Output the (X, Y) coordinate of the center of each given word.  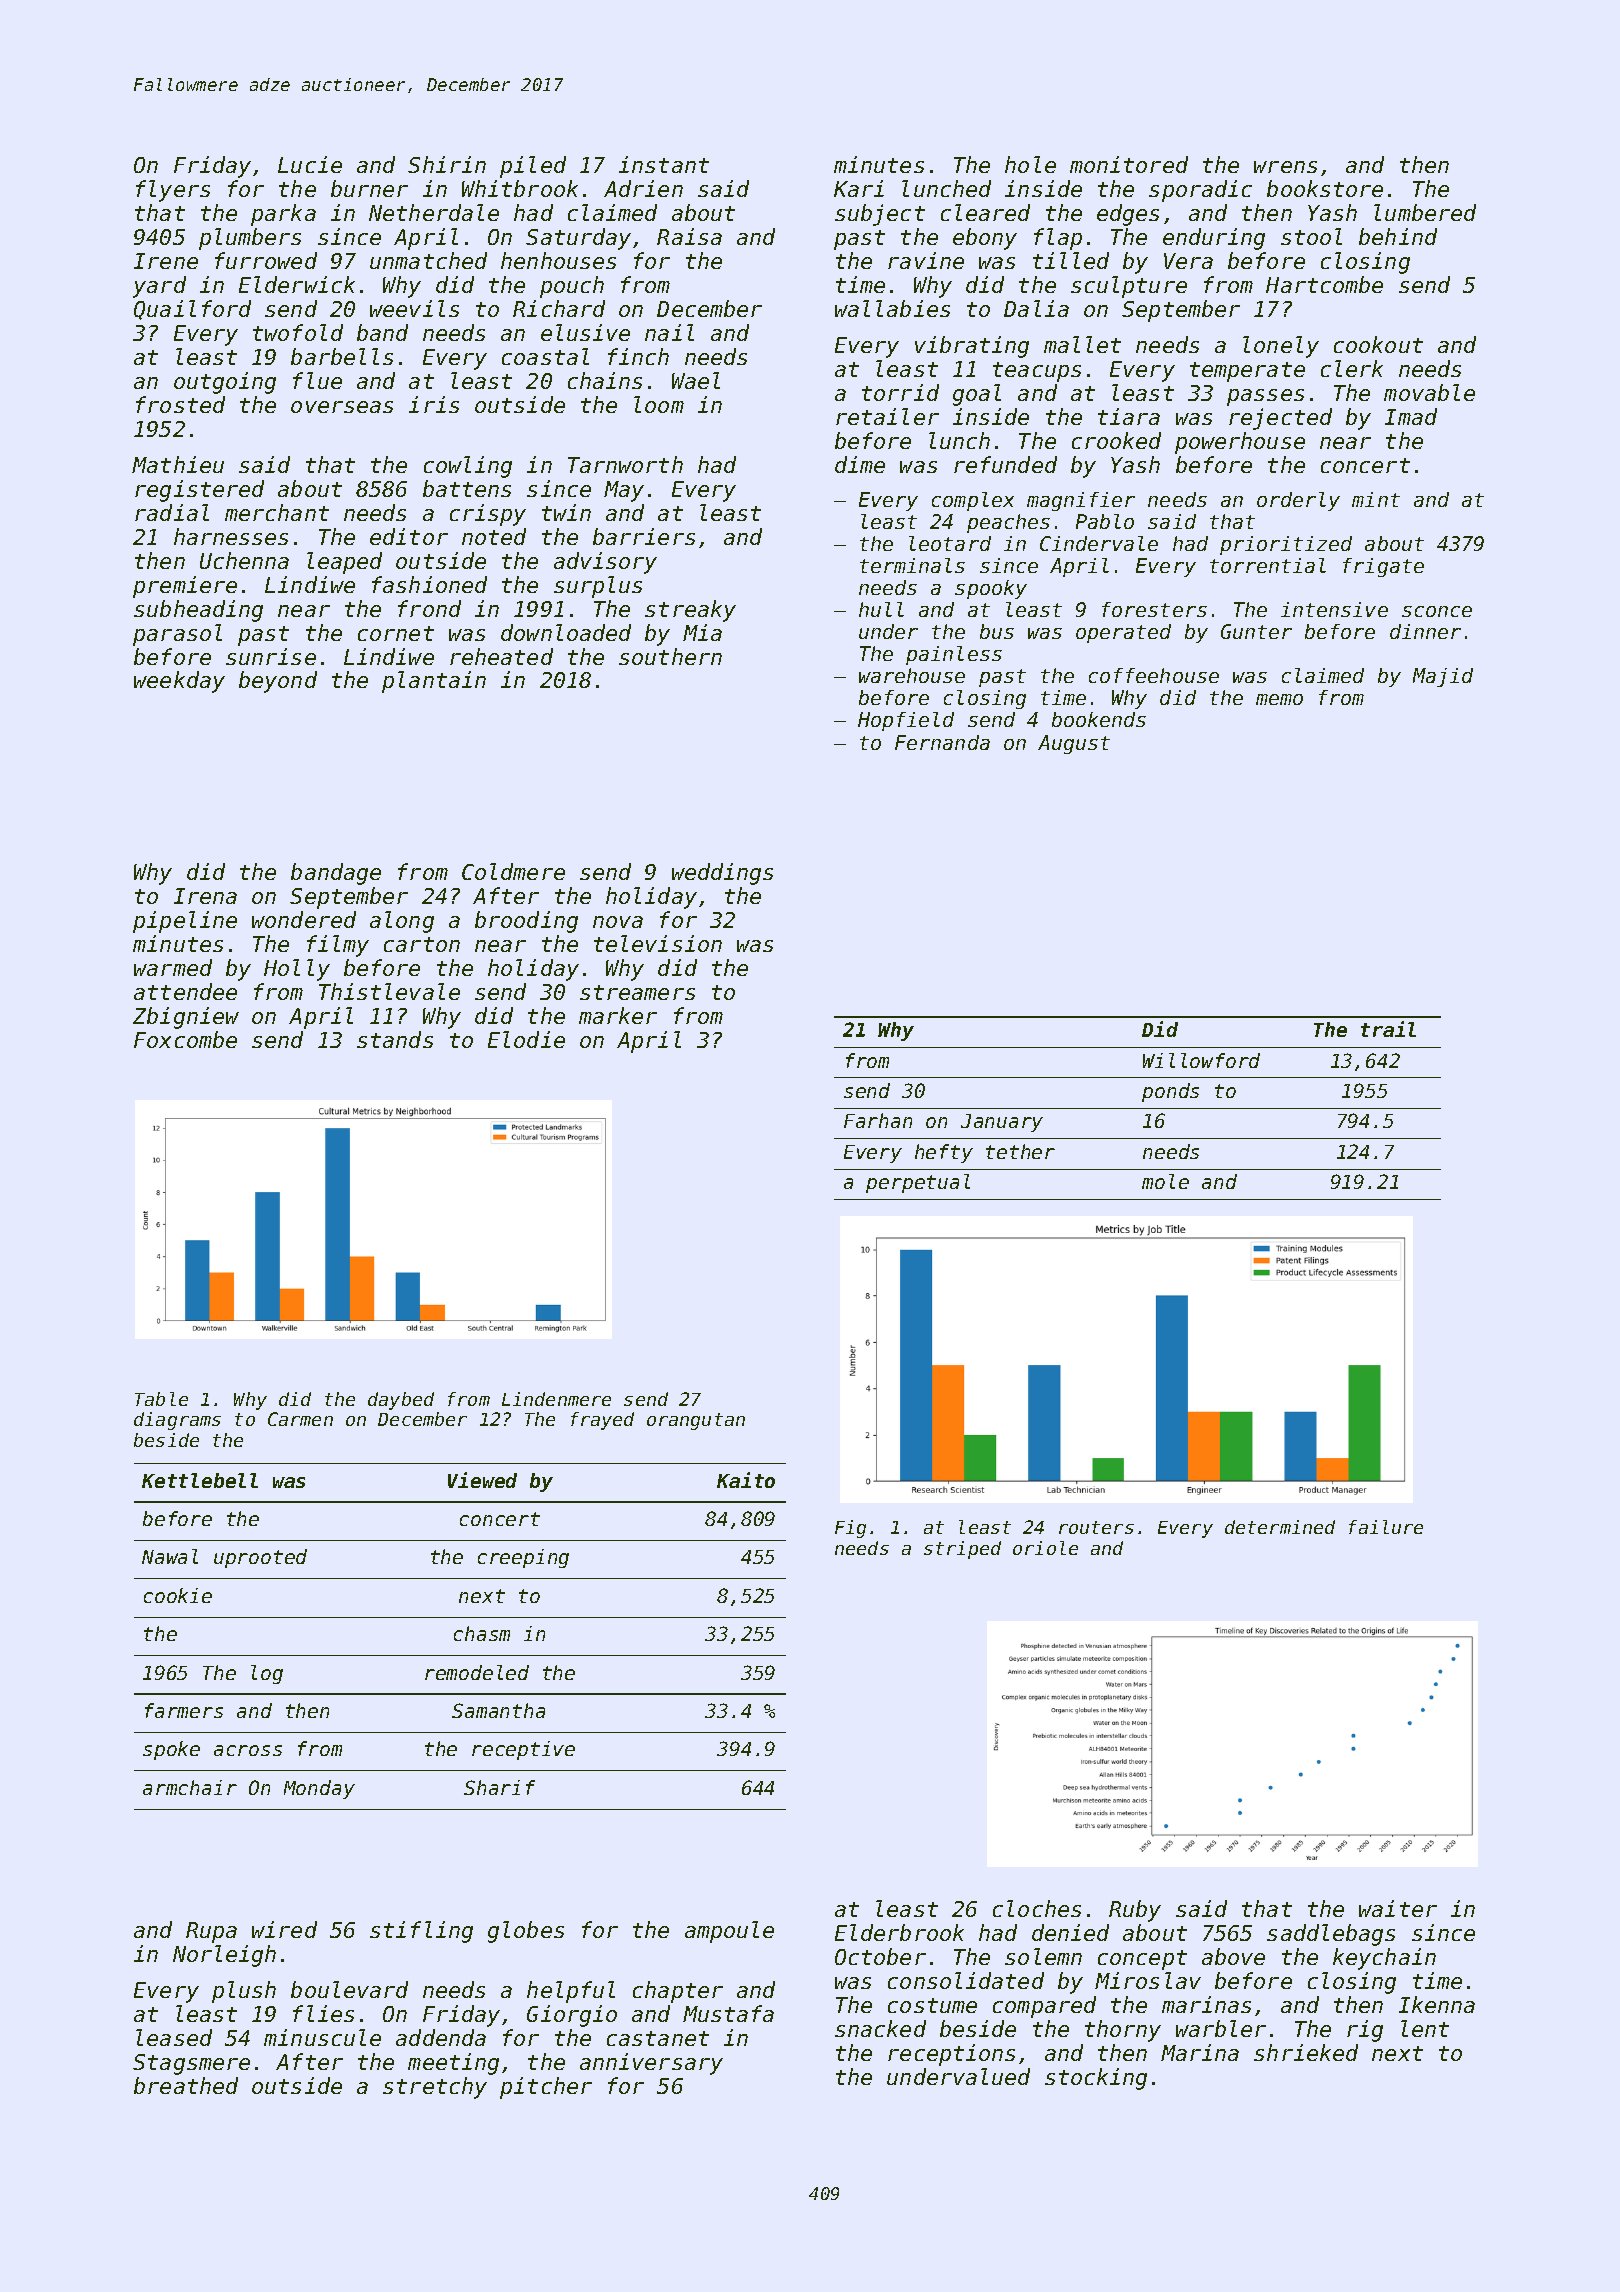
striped (962, 1550)
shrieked (1306, 2052)
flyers (173, 191)
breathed (186, 2085)
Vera (1188, 261)
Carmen (300, 1419)
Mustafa (728, 2013)
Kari (859, 188)
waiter (1398, 1908)
